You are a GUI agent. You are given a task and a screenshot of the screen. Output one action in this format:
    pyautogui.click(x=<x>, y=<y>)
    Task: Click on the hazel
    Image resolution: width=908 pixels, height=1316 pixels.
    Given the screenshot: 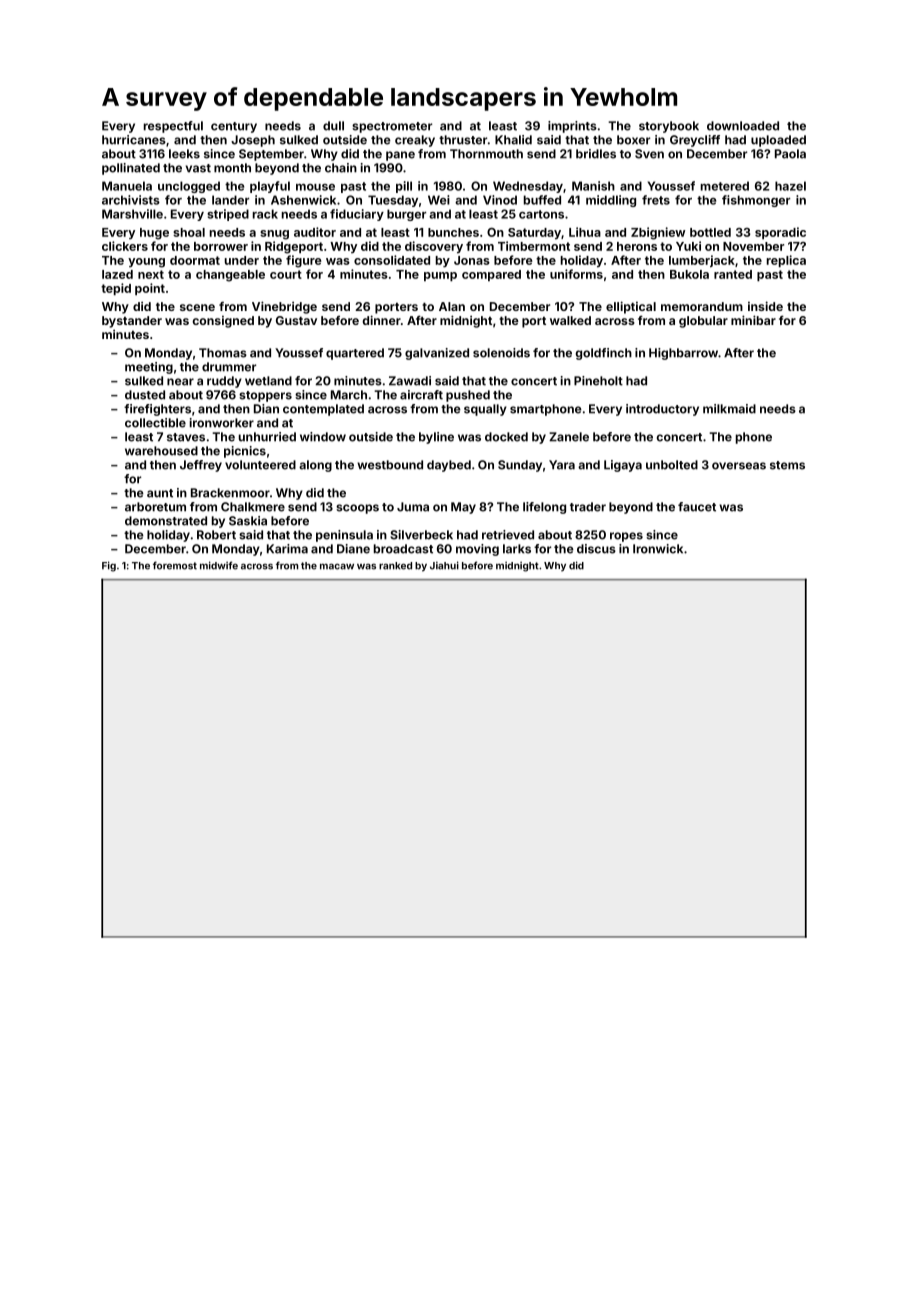 What is the action you would take?
    pyautogui.click(x=790, y=186)
